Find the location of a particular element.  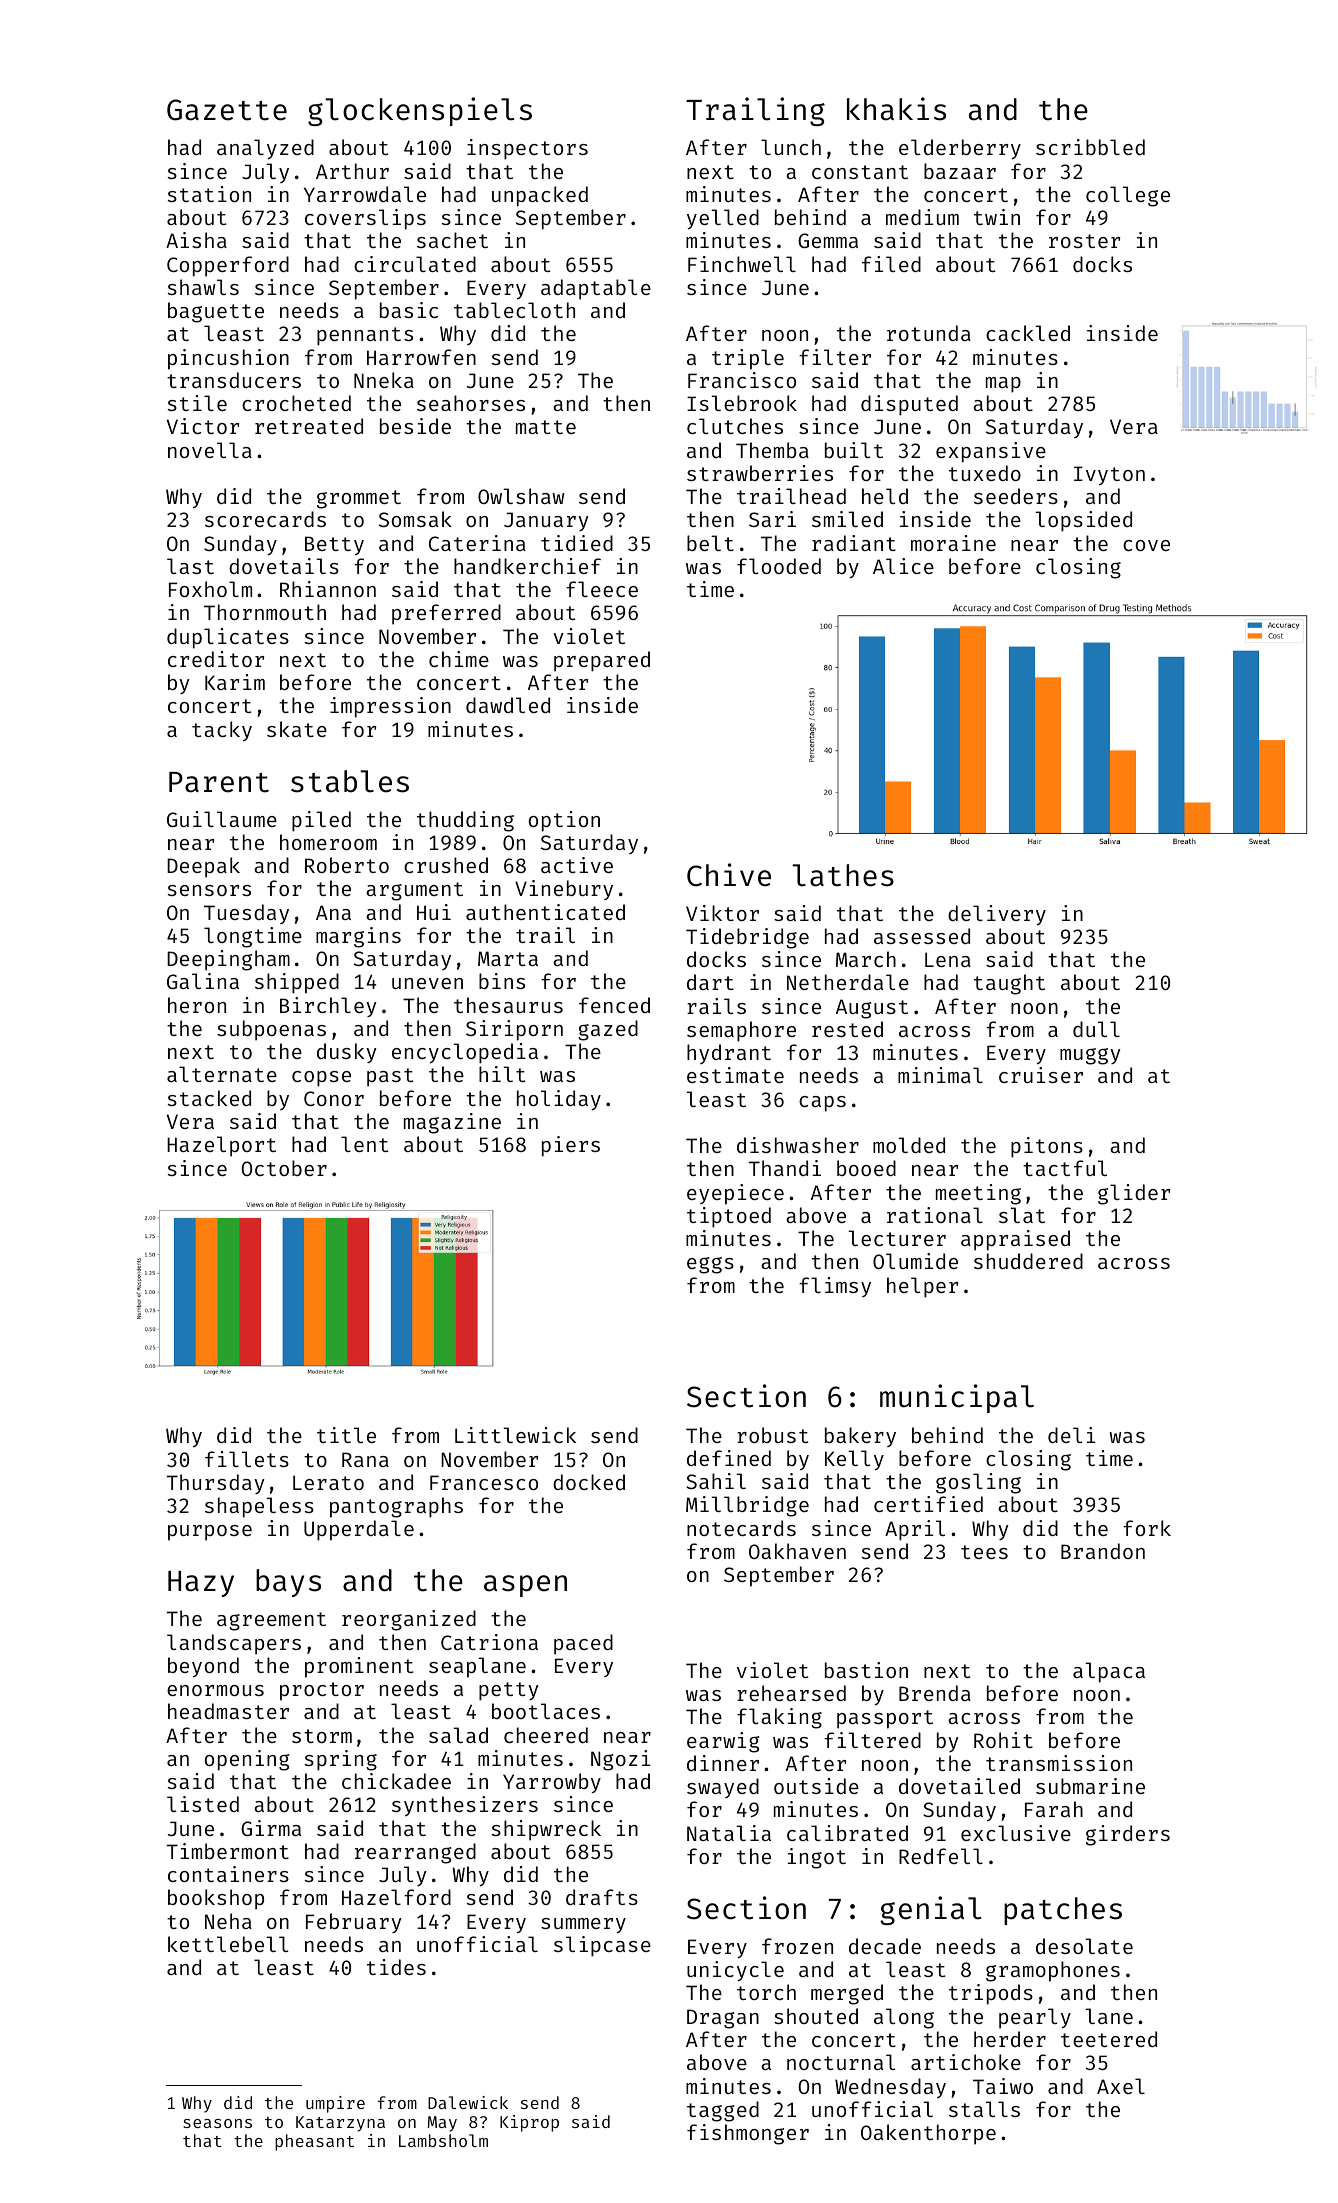

cackled is located at coordinates (1028, 333).
